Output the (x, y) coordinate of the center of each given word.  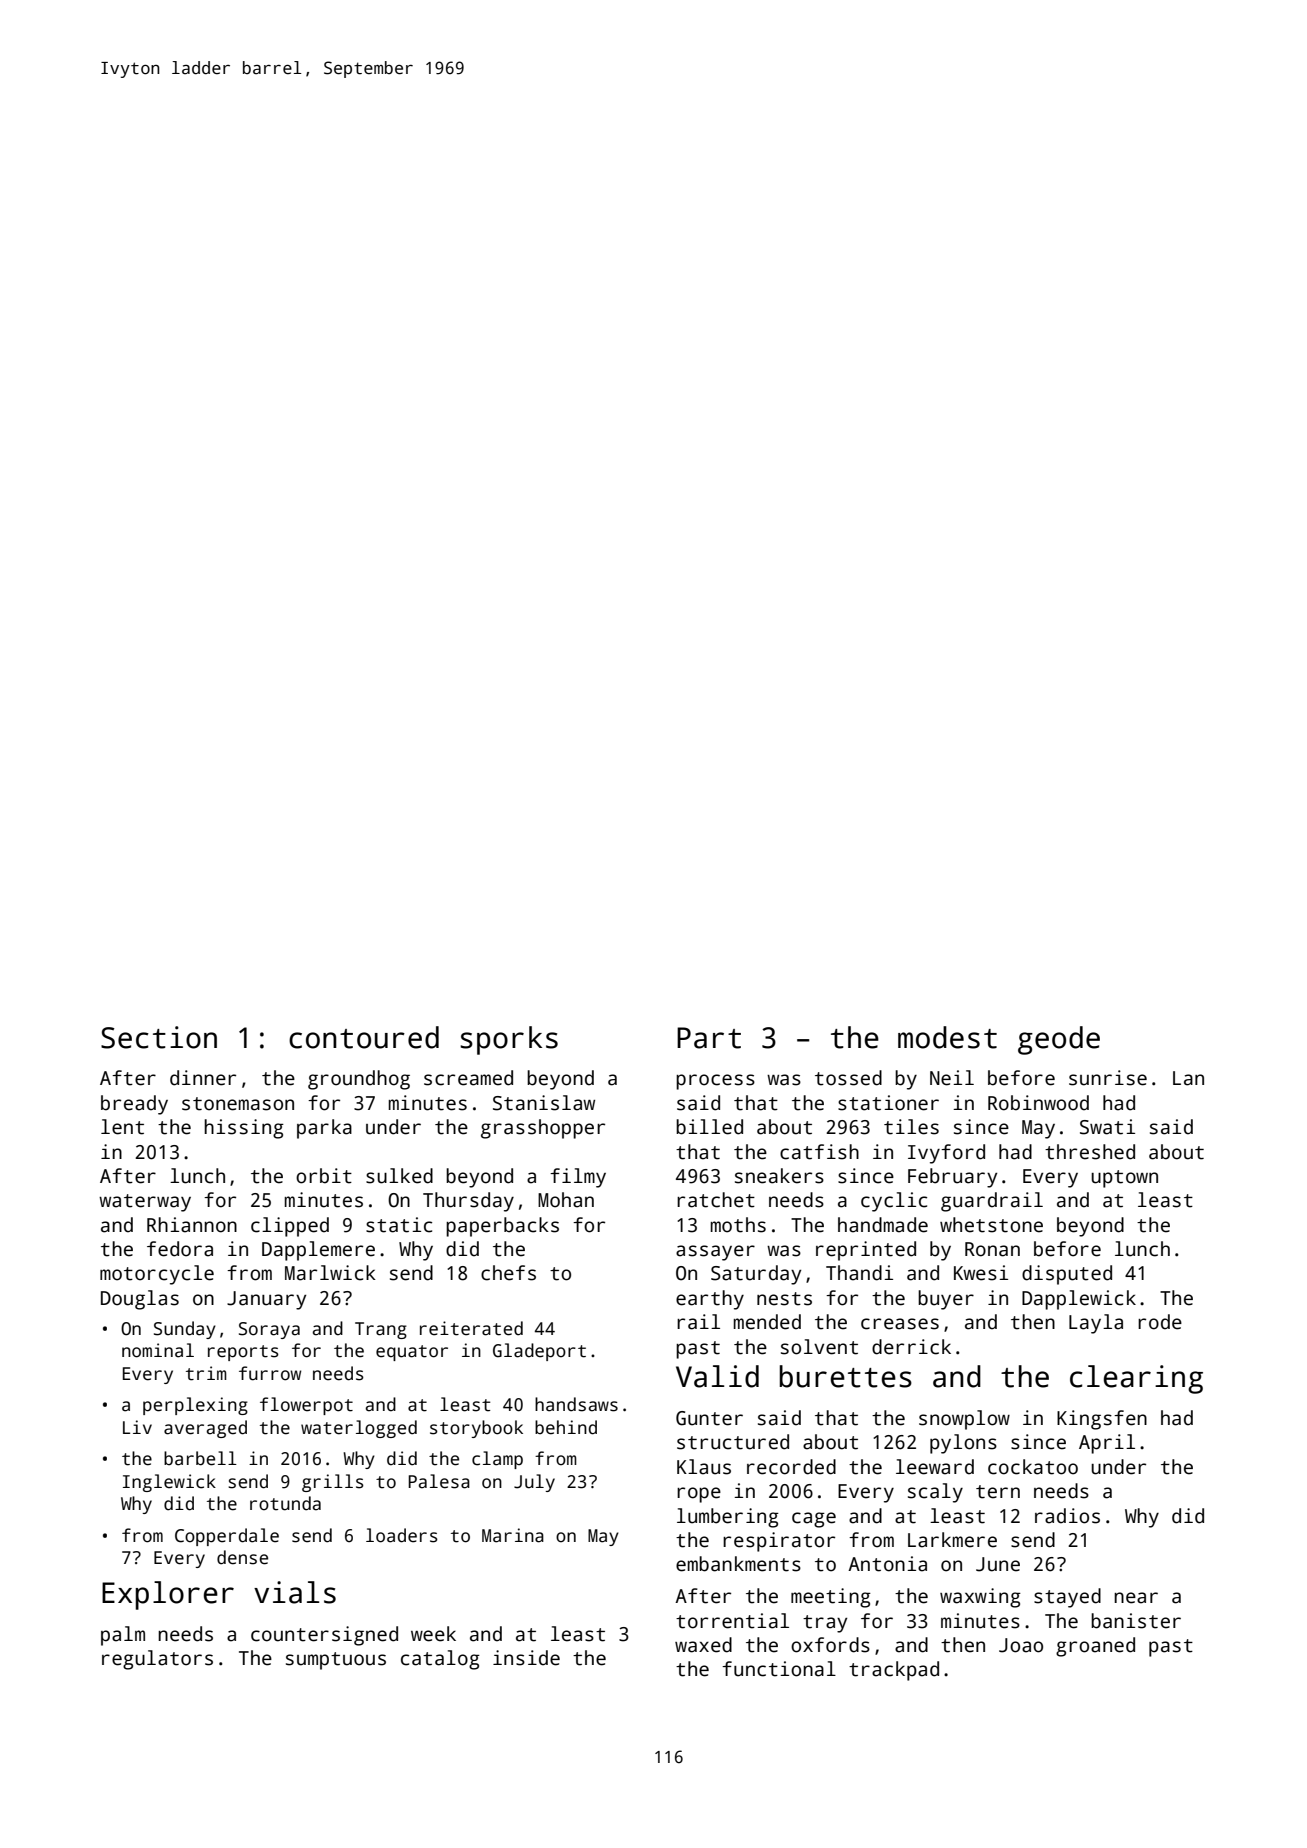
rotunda (285, 1503)
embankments (738, 1564)
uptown (1124, 1179)
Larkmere (952, 1540)
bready (134, 1105)
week (433, 1634)
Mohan (566, 1200)
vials (295, 1592)
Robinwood (1038, 1103)
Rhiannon (192, 1225)
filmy (578, 1178)
